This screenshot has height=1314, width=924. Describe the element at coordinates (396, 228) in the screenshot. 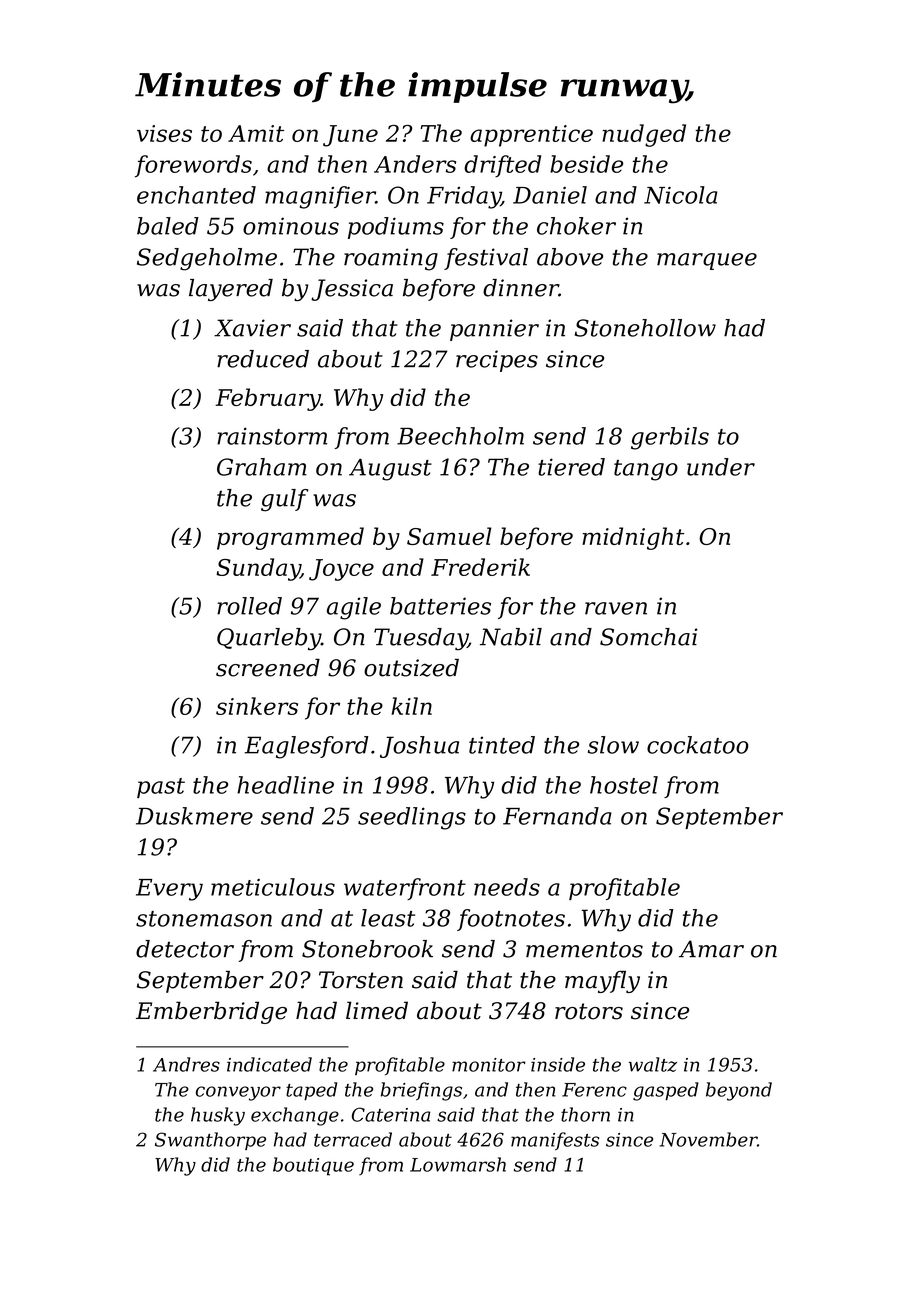

I see `podiums` at that location.
